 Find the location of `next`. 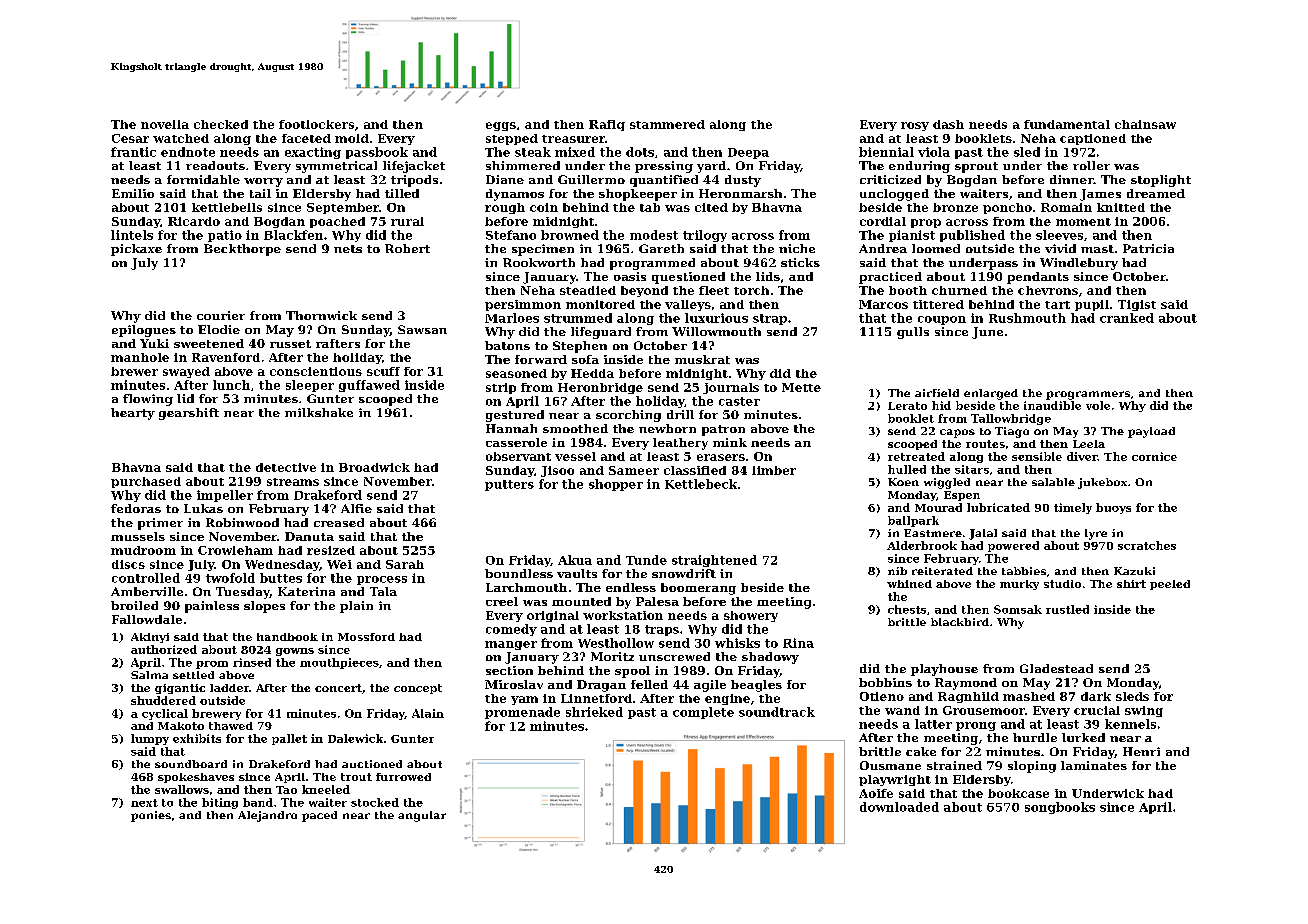

next is located at coordinates (144, 803).
